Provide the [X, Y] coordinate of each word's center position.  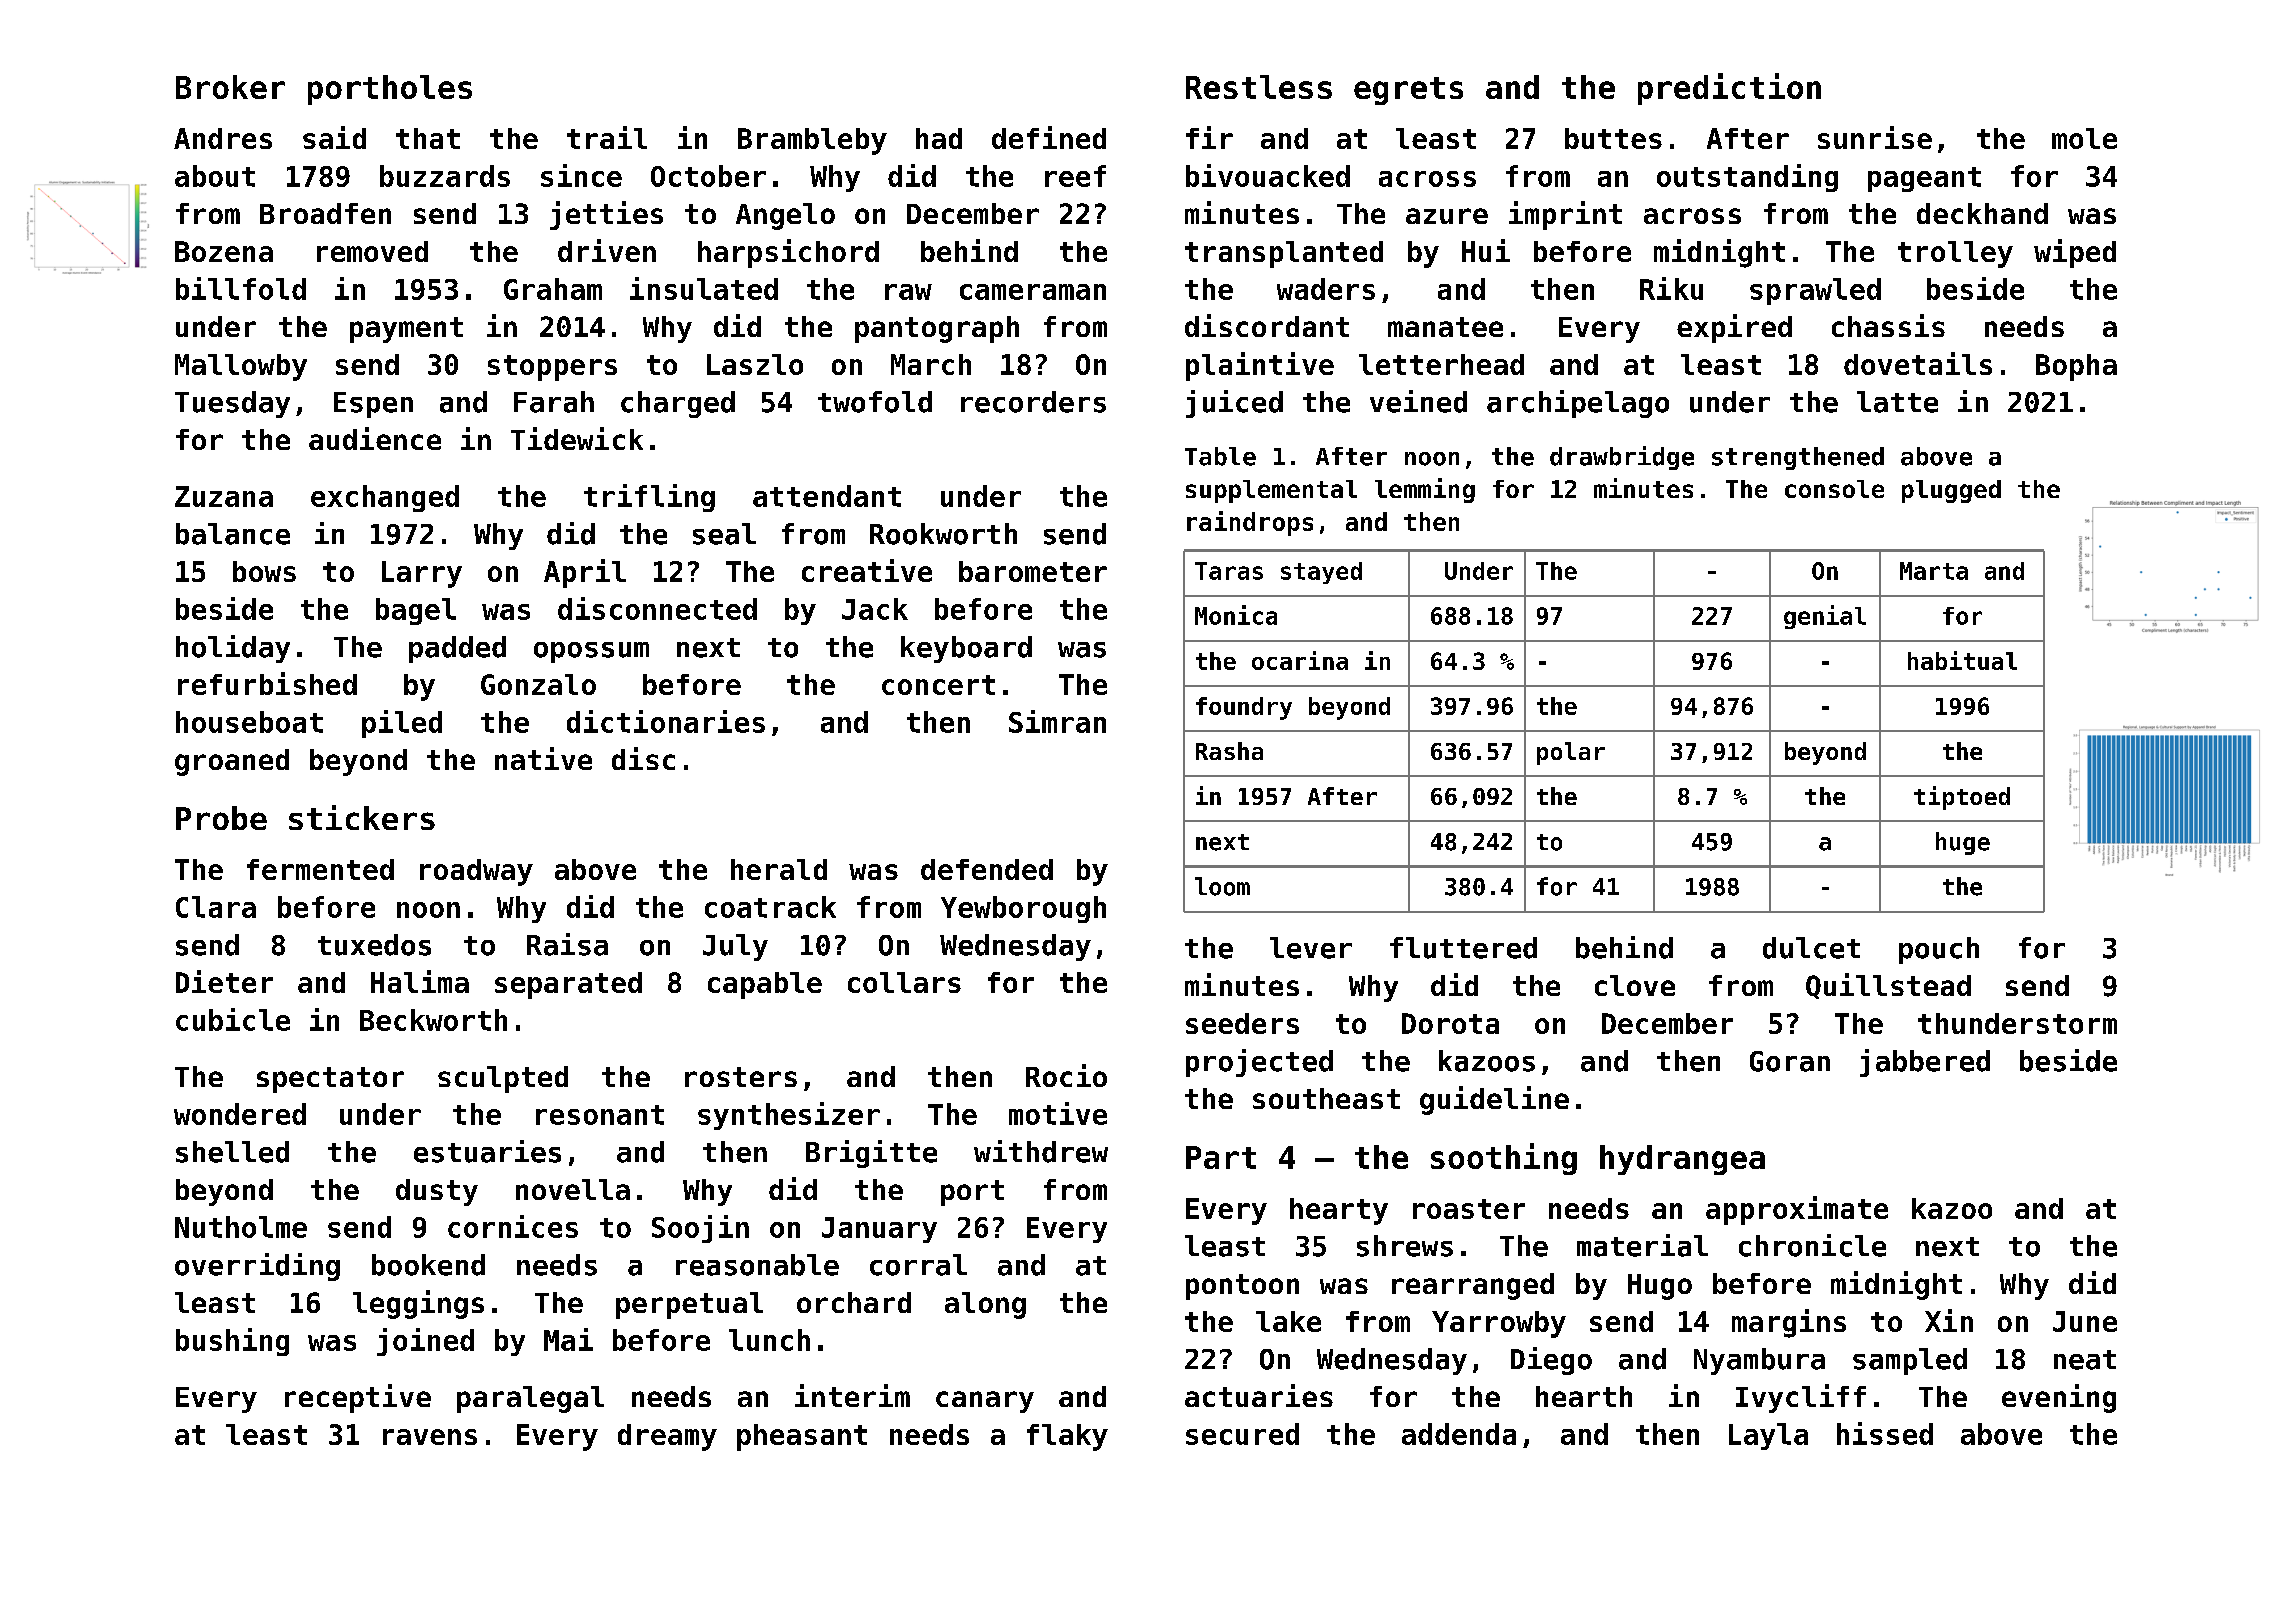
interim [852, 1395]
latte [1897, 402]
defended [987, 869]
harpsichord [788, 253]
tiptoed [1962, 798]
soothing [1504, 1159]
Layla [1768, 1436]
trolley [1955, 254]
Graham [553, 289]
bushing [232, 1342]
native [543, 758]
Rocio [1066, 1075]
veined [1418, 401]
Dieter [224, 981]
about [215, 176]
